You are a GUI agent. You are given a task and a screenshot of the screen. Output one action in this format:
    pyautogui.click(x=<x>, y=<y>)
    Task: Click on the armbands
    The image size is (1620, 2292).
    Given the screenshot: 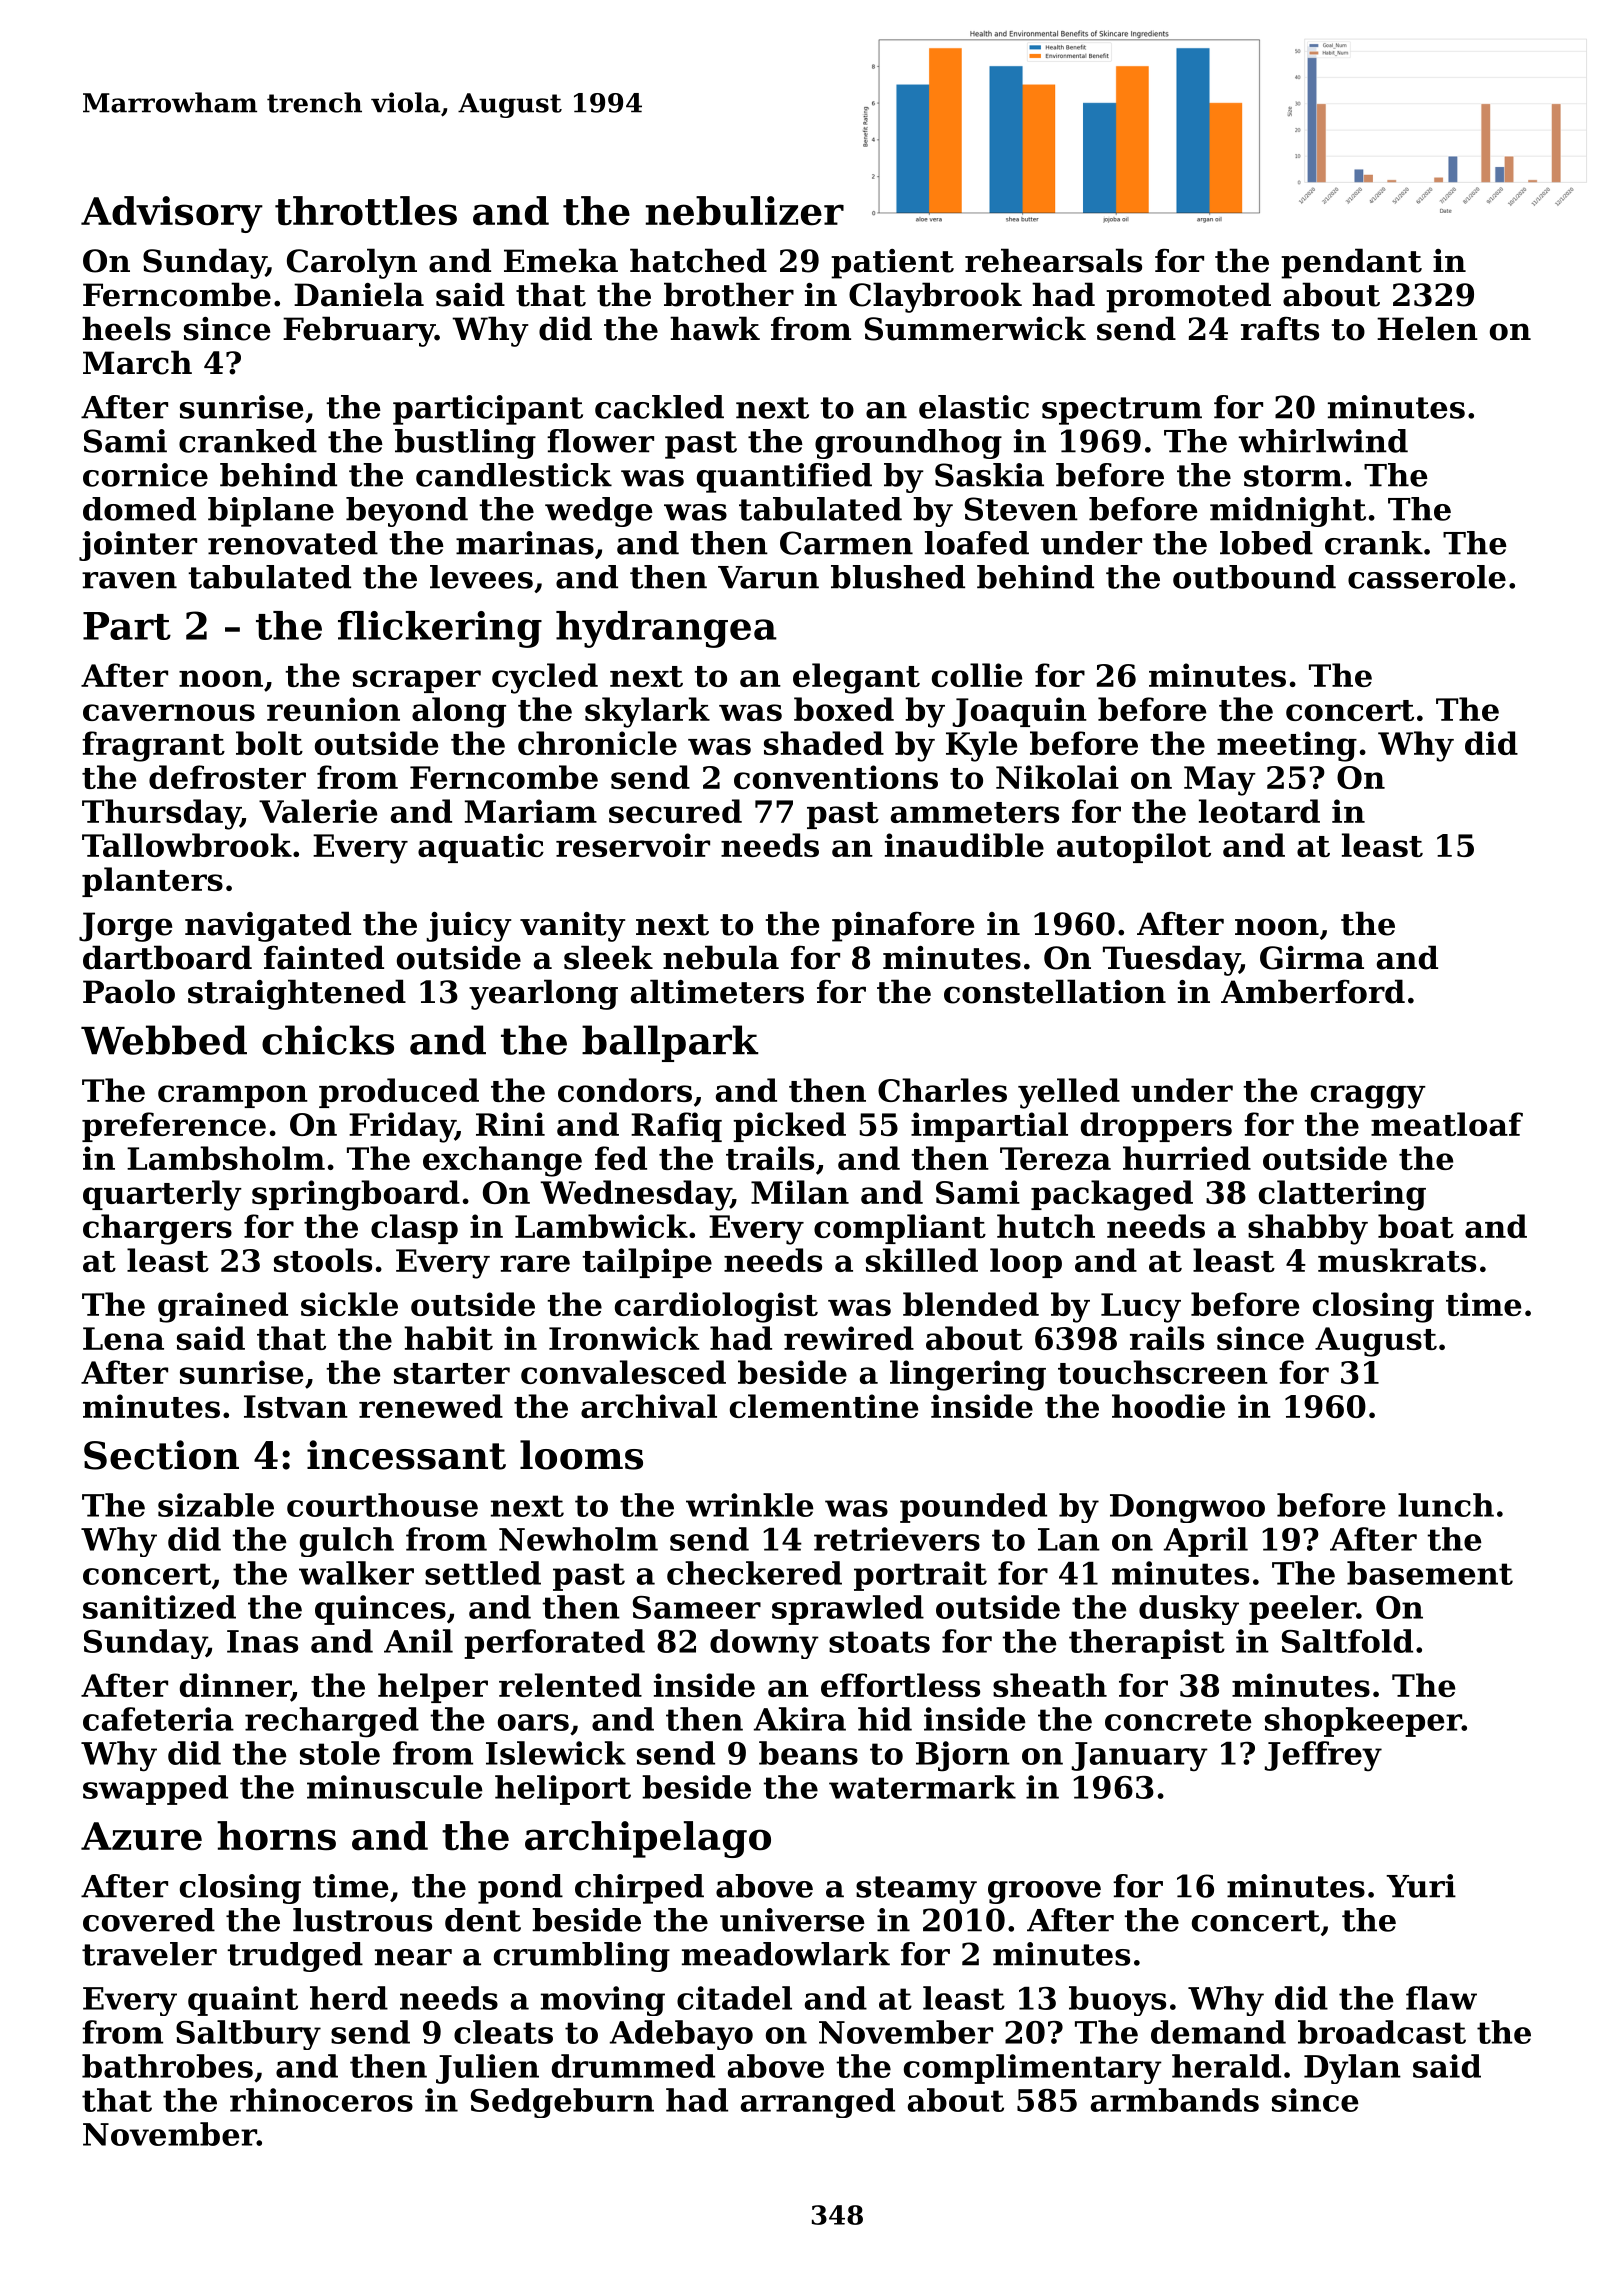 What is the action you would take?
    pyautogui.click(x=1175, y=2100)
